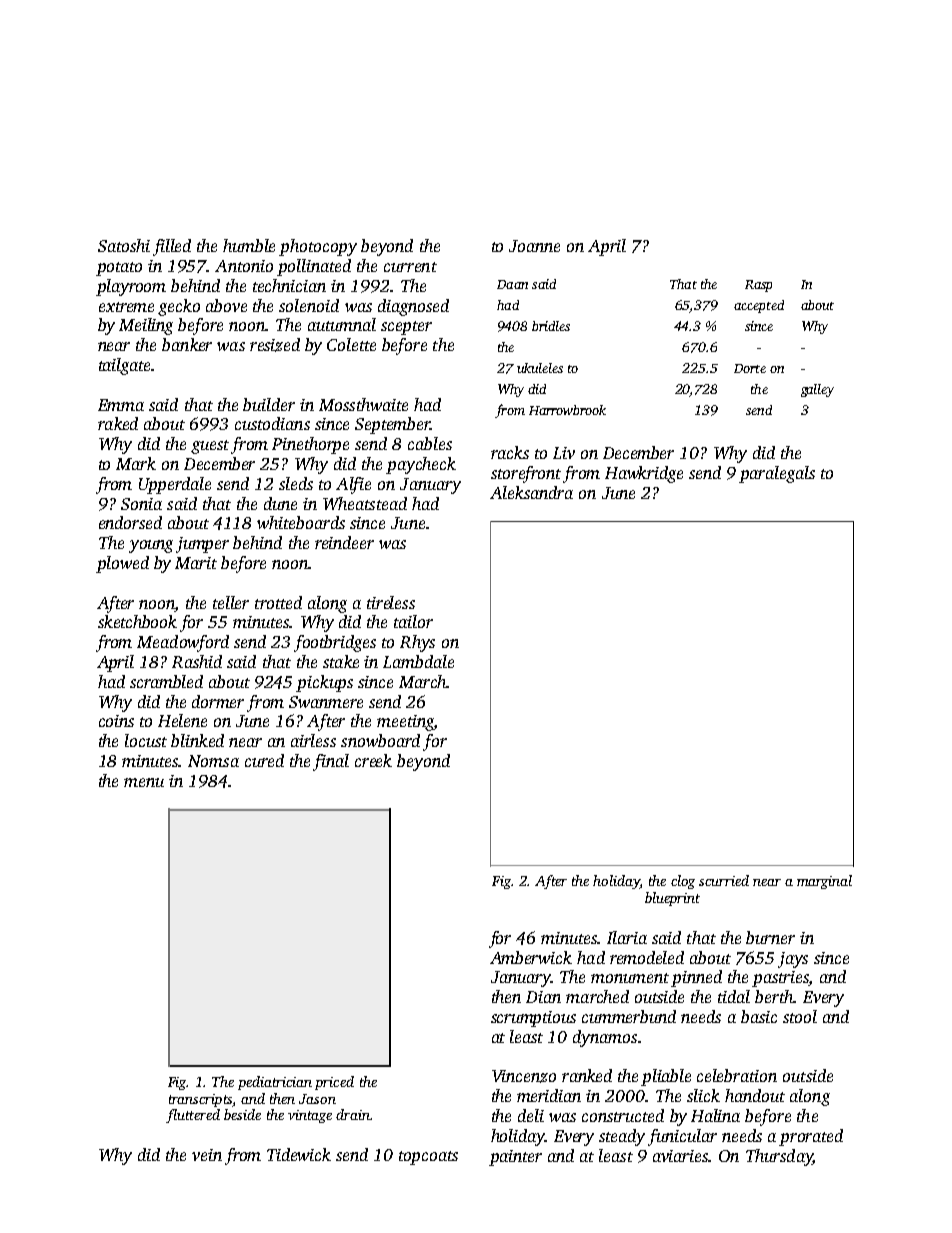 This page has width=952, height=1233. I want to click on Thursday, so click(779, 1157).
